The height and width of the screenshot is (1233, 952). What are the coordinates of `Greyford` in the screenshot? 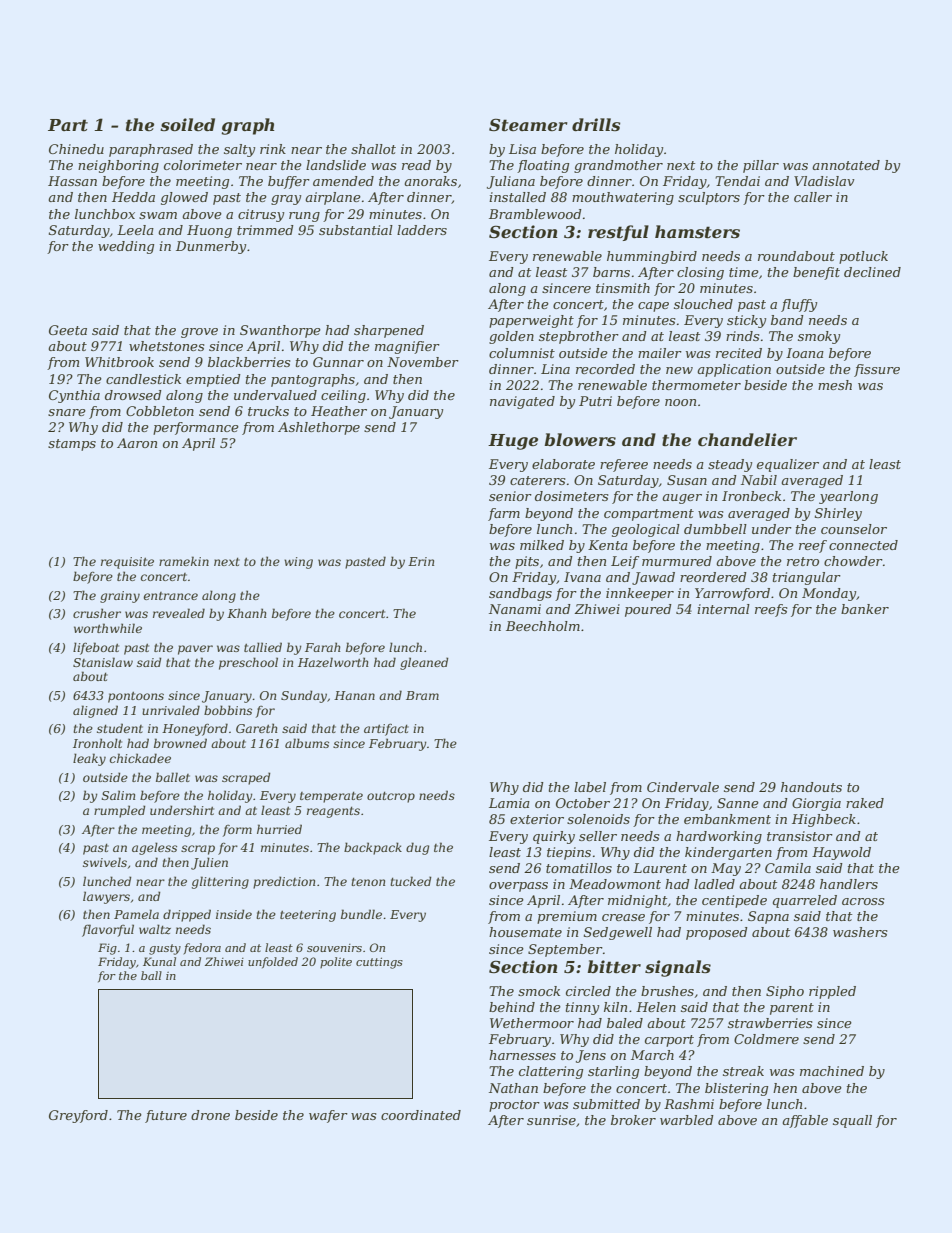 It's located at (78, 1116).
